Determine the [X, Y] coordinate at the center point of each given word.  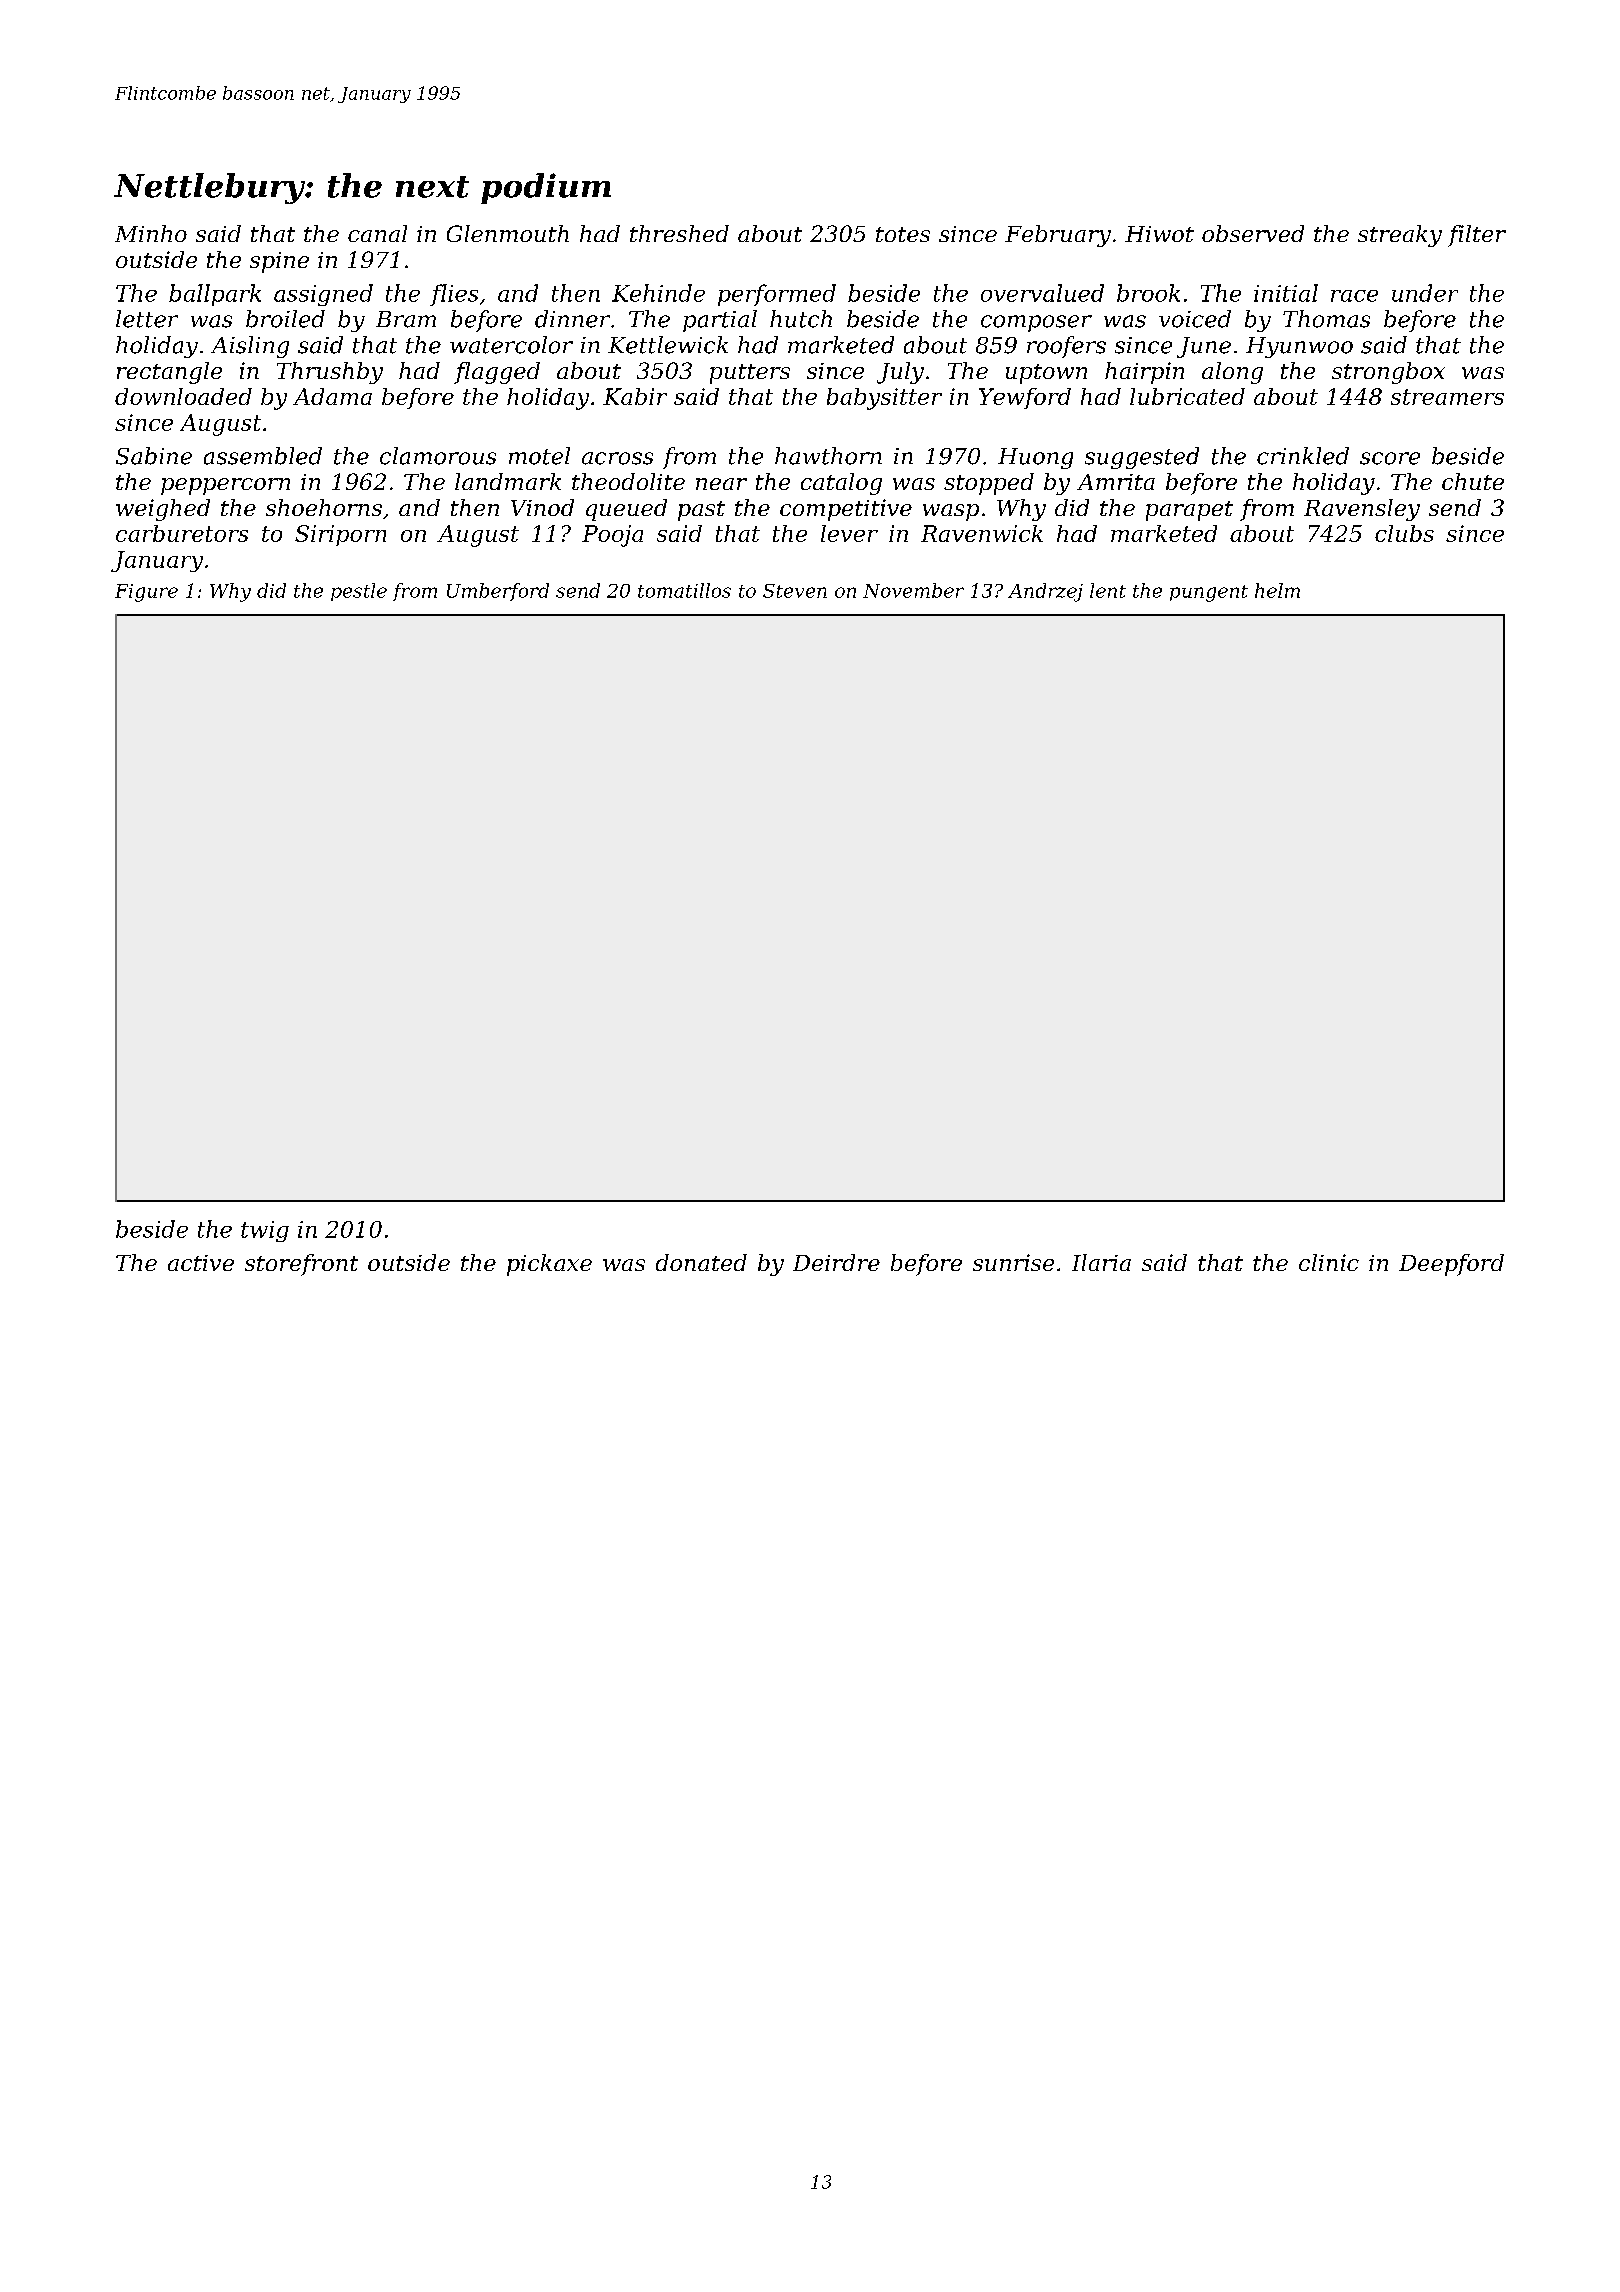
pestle [359, 592]
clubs [1404, 533]
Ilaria [1101, 1262]
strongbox [1388, 373]
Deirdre [836, 1262]
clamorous [438, 456]
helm [1277, 590]
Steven [795, 591]
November [913, 590]
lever [849, 533]
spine [279, 262]
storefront [301, 1265]
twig [265, 1231]
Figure [146, 593]
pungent [1209, 593]
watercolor [511, 345]
